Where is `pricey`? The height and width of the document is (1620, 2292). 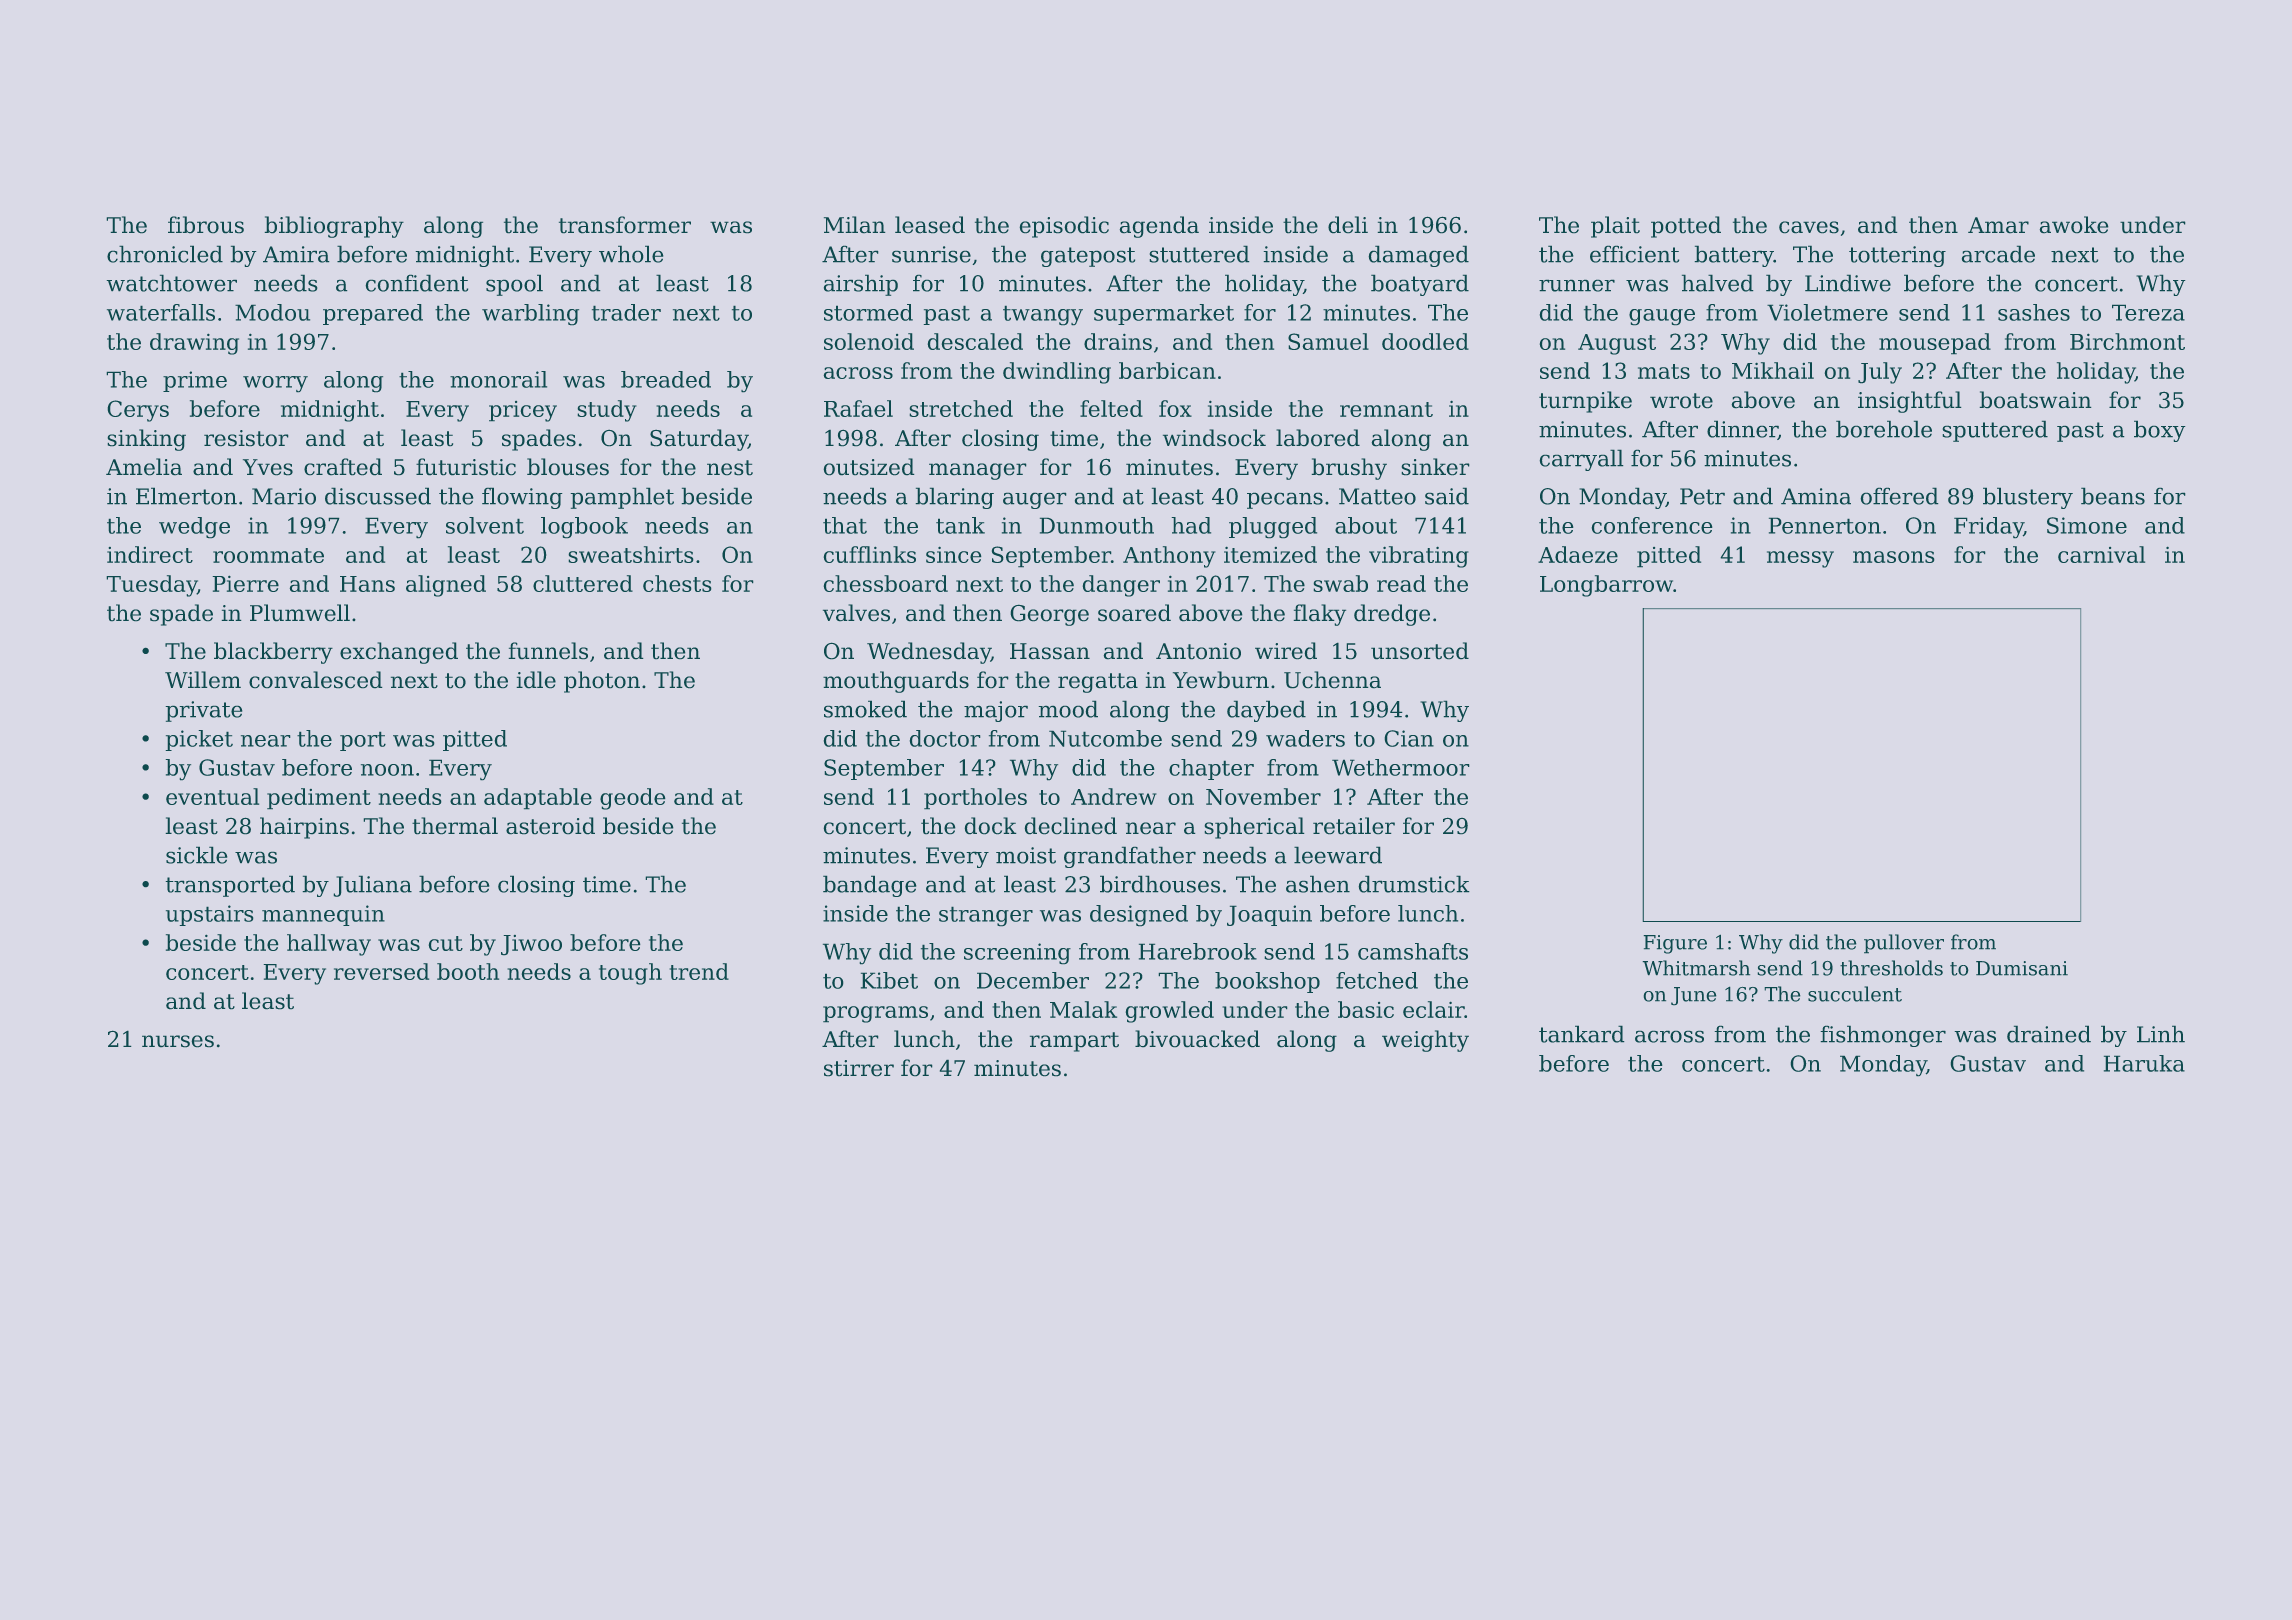 pricey is located at coordinates (523, 411).
